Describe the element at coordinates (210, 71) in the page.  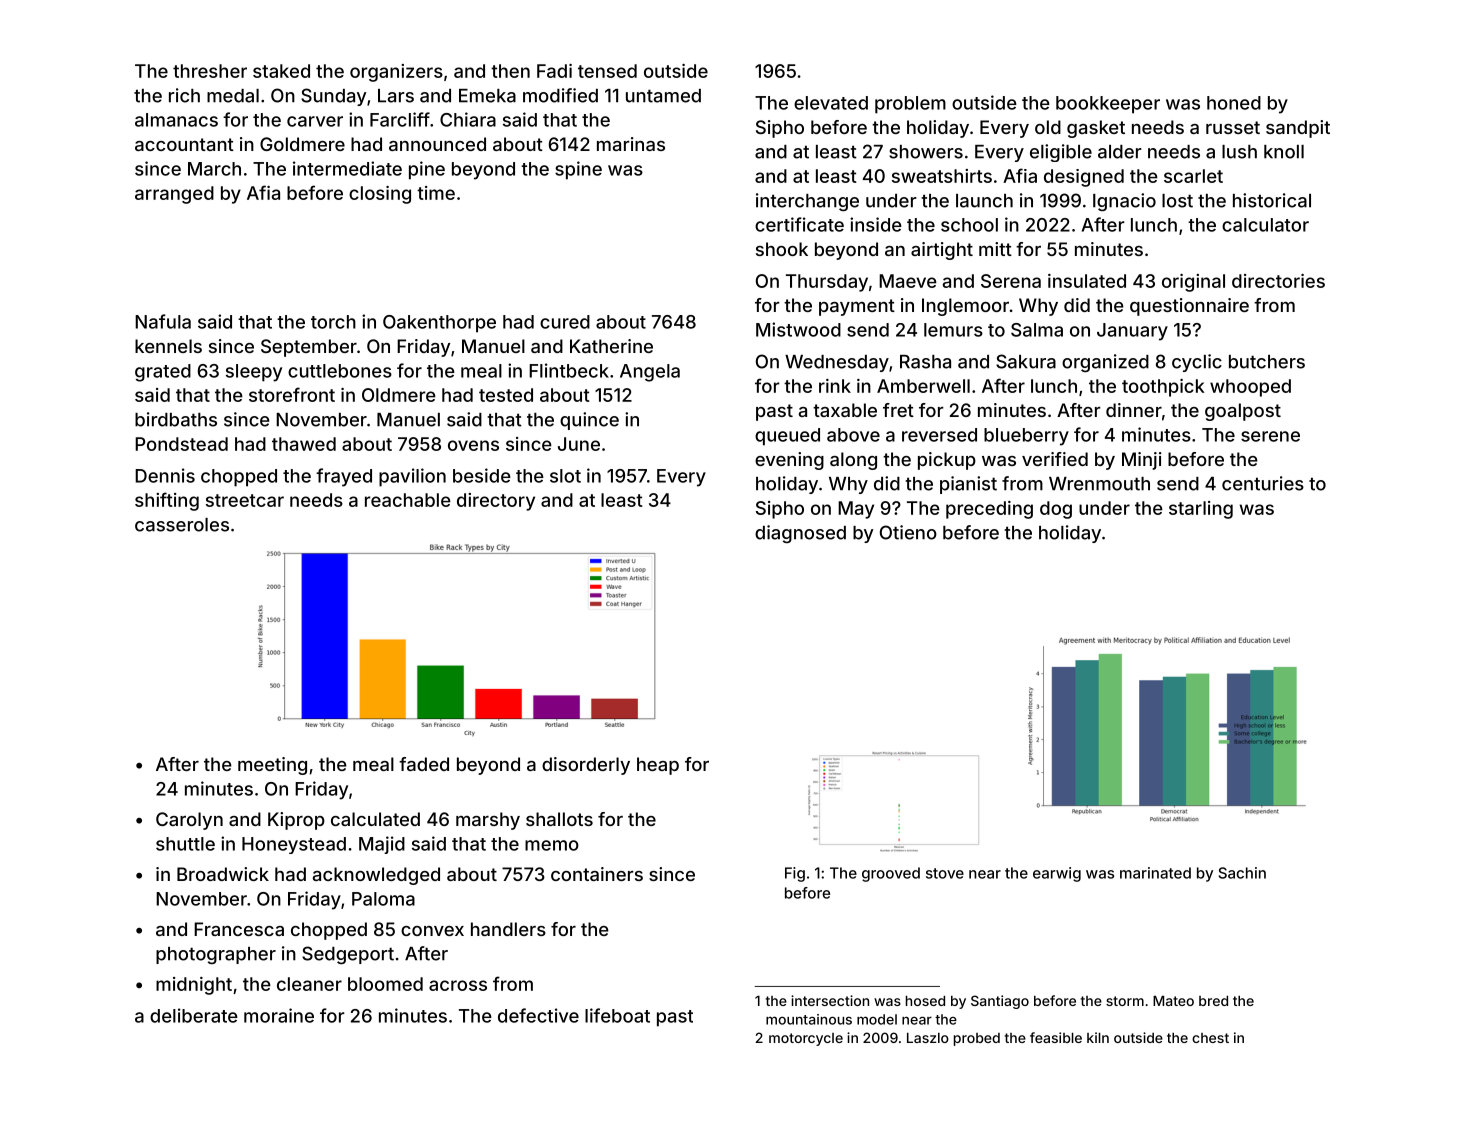
I see `thresher` at that location.
